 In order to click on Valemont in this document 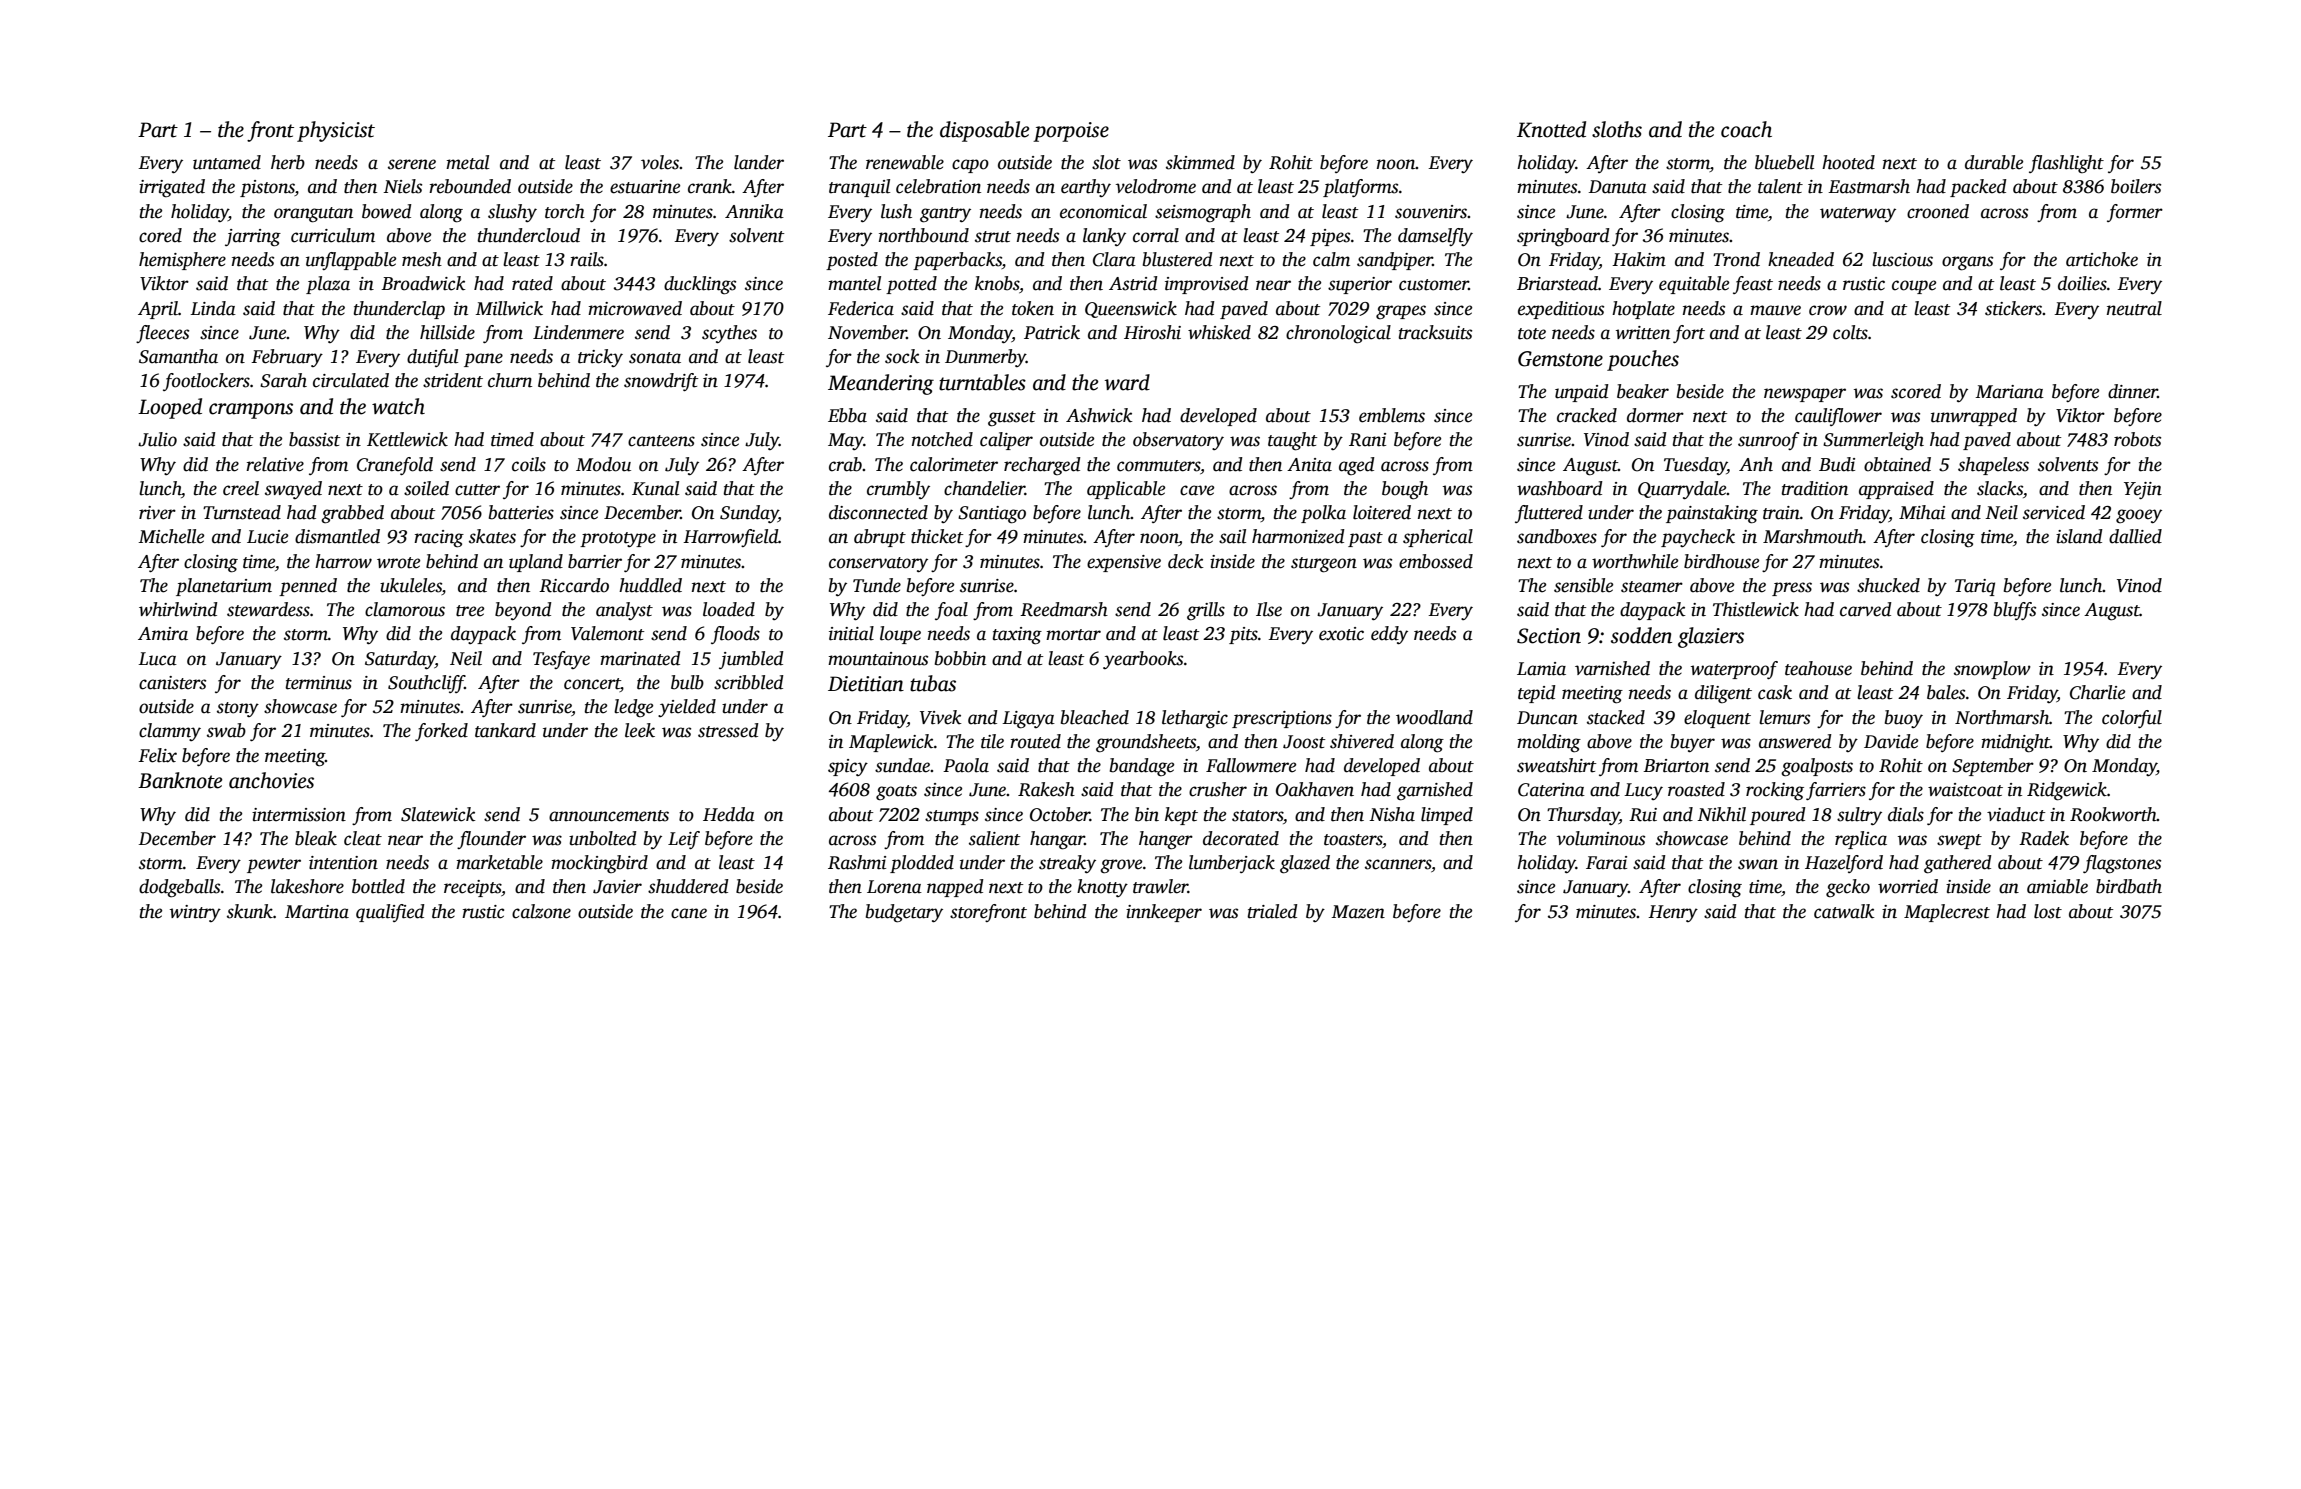, I will do `click(607, 633)`.
